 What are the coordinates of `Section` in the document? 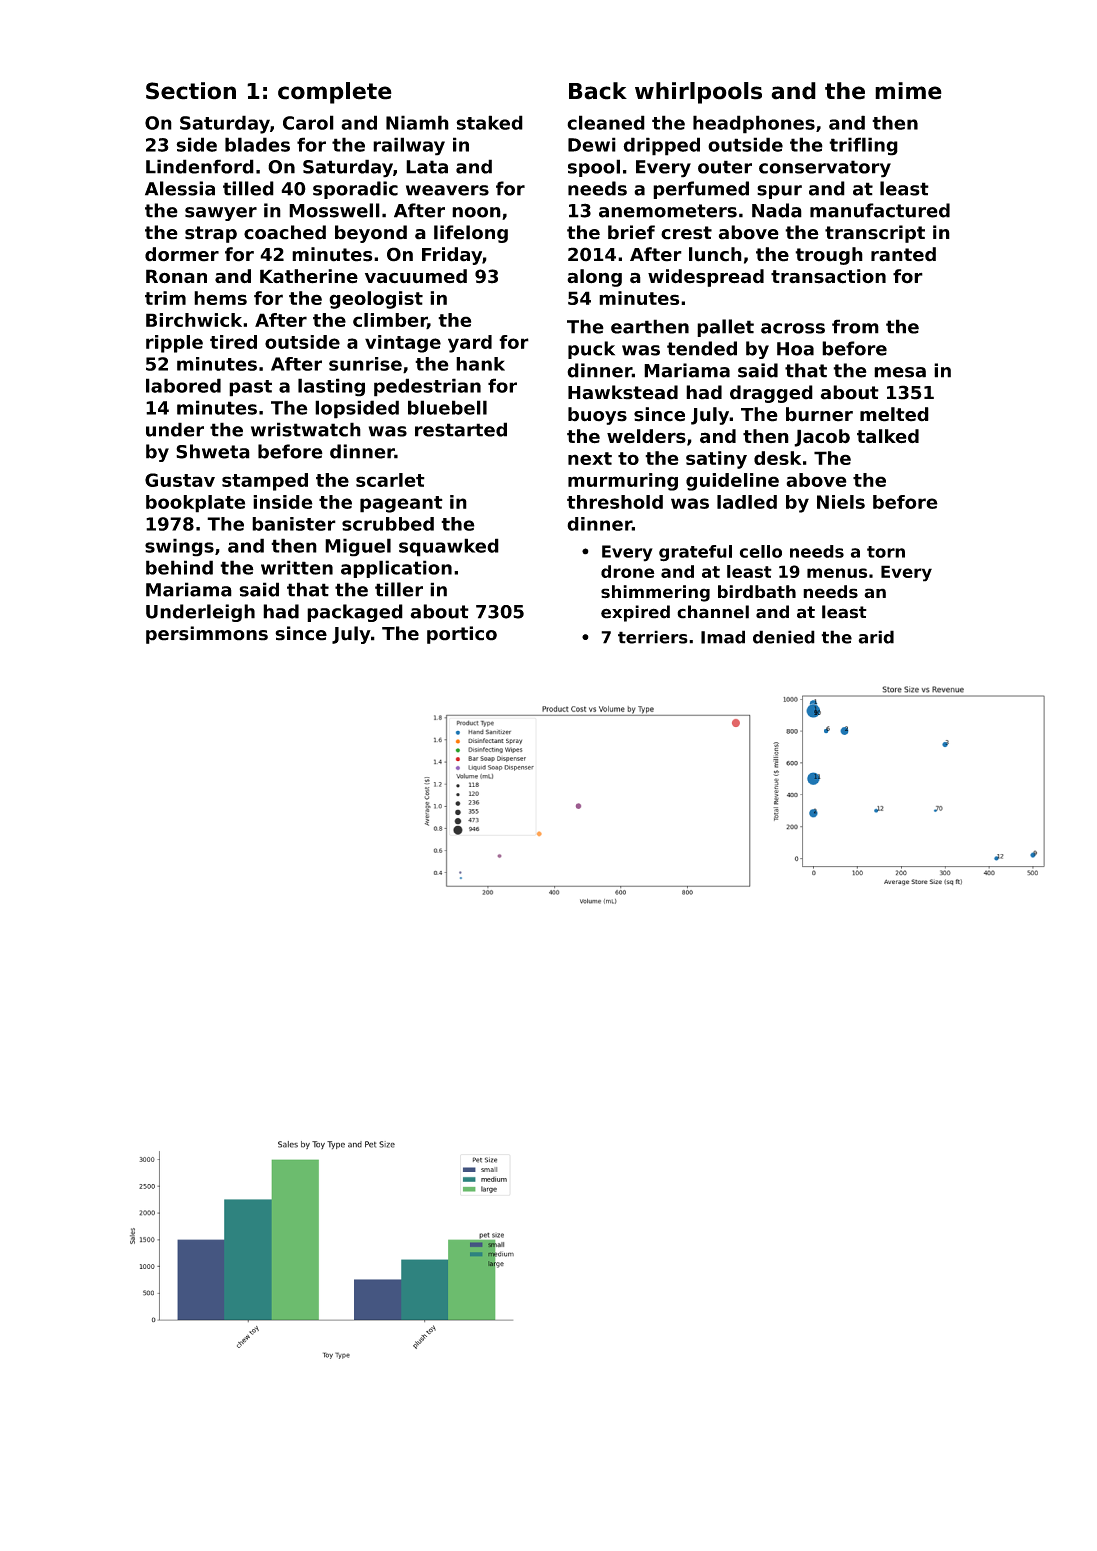 It's located at (191, 91).
